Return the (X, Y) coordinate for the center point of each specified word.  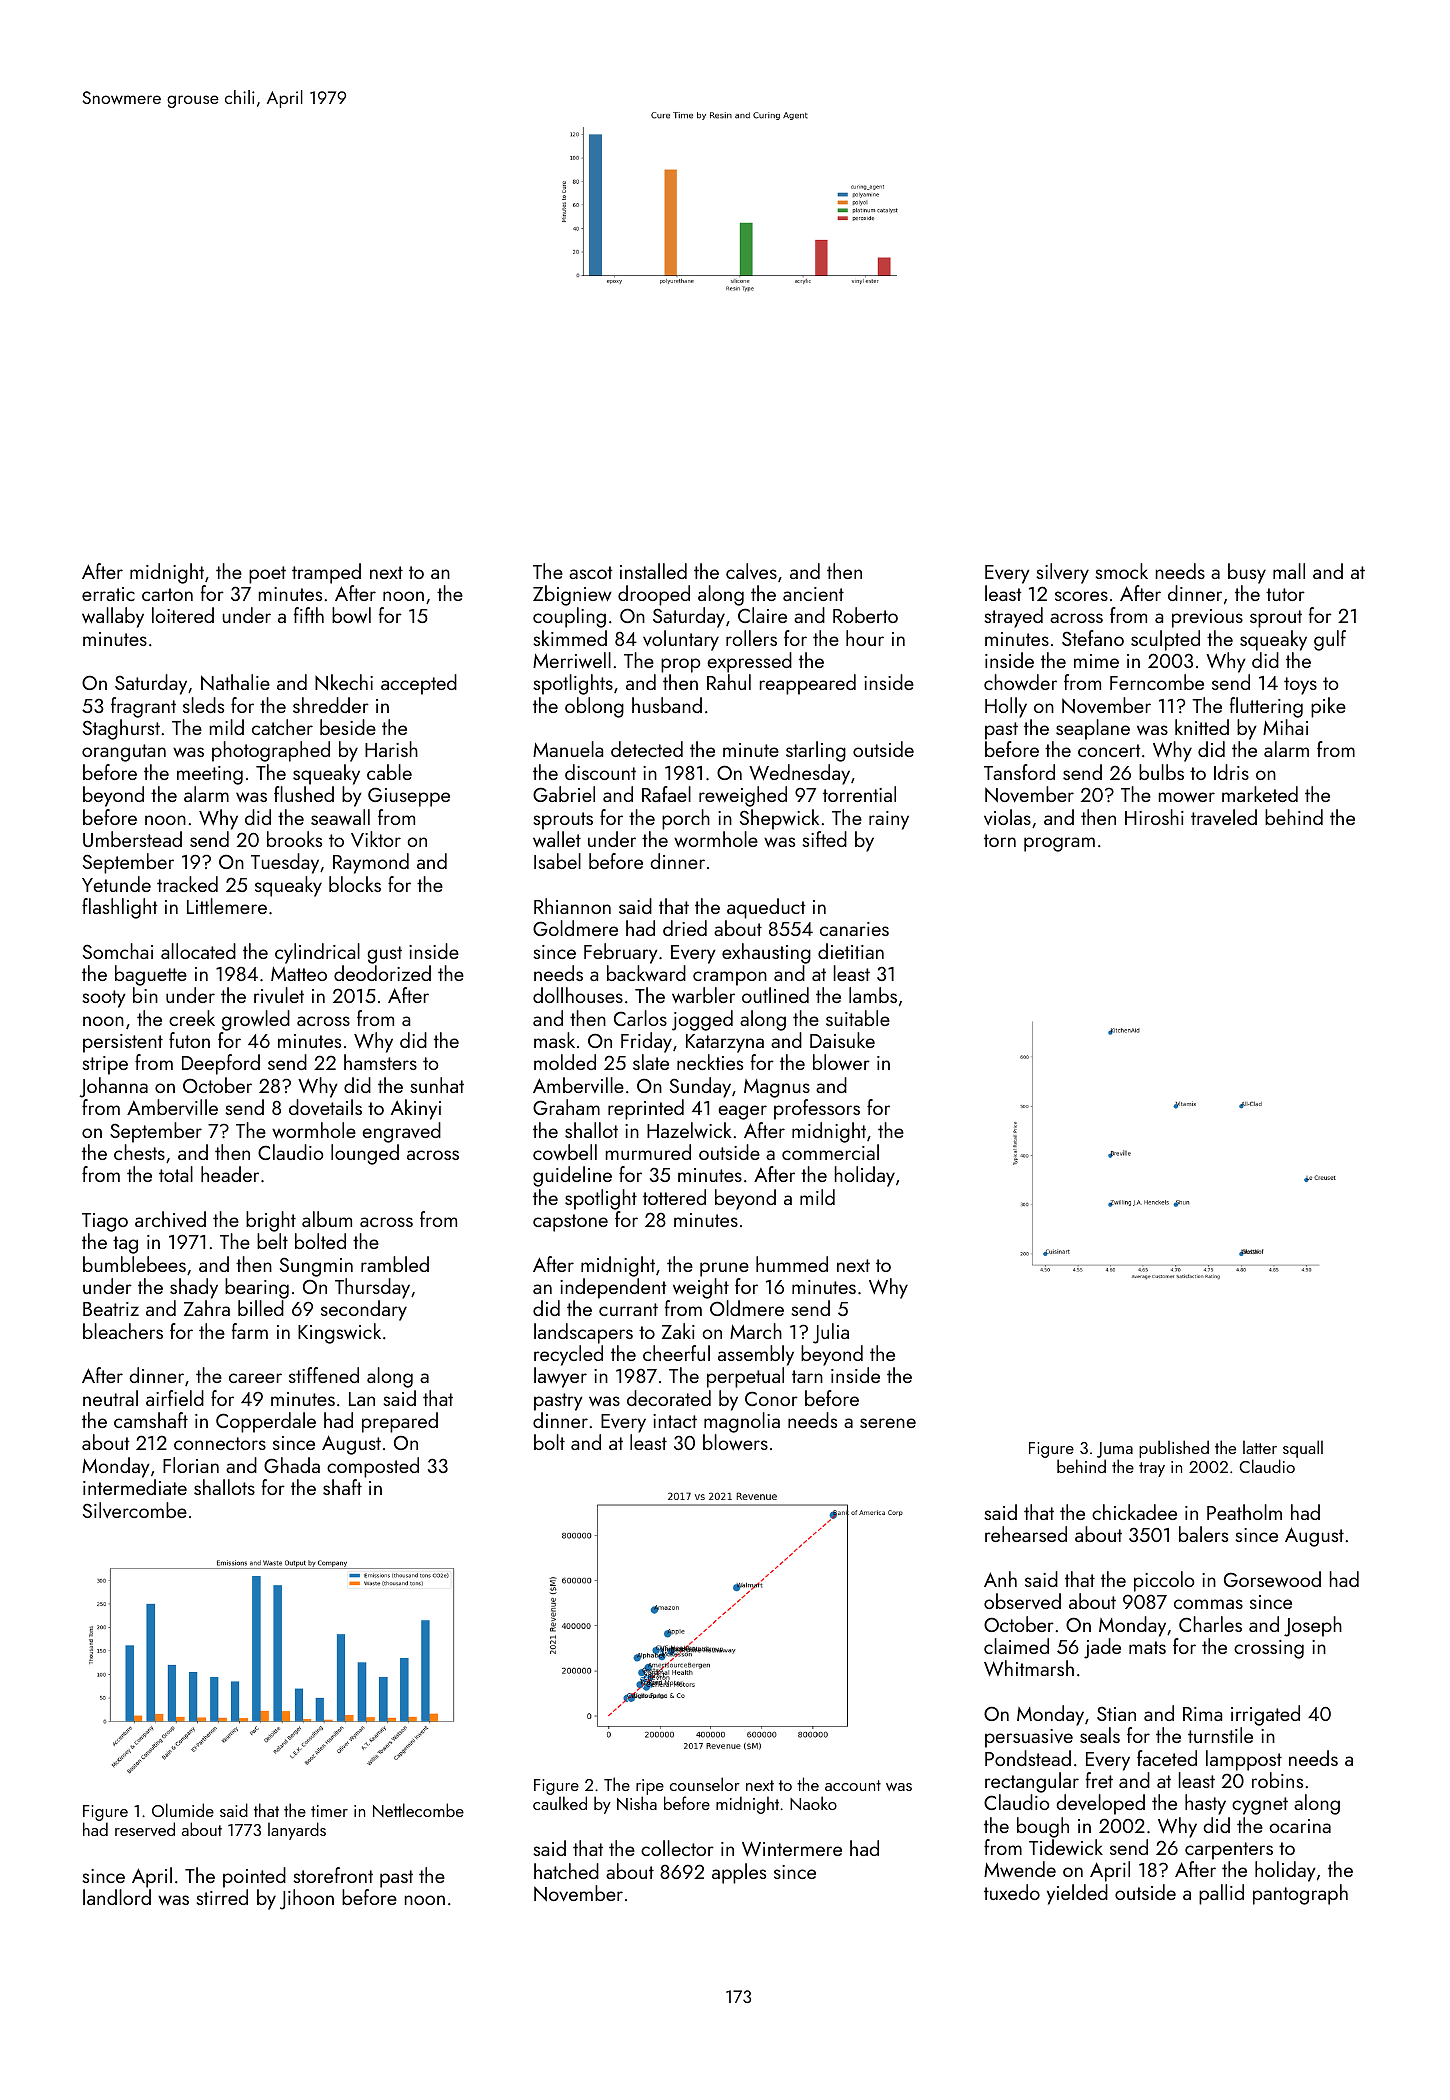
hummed (792, 1264)
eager (742, 1112)
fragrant (143, 707)
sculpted (1165, 640)
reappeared (808, 684)
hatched (566, 1871)
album (327, 1219)
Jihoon (307, 1899)
